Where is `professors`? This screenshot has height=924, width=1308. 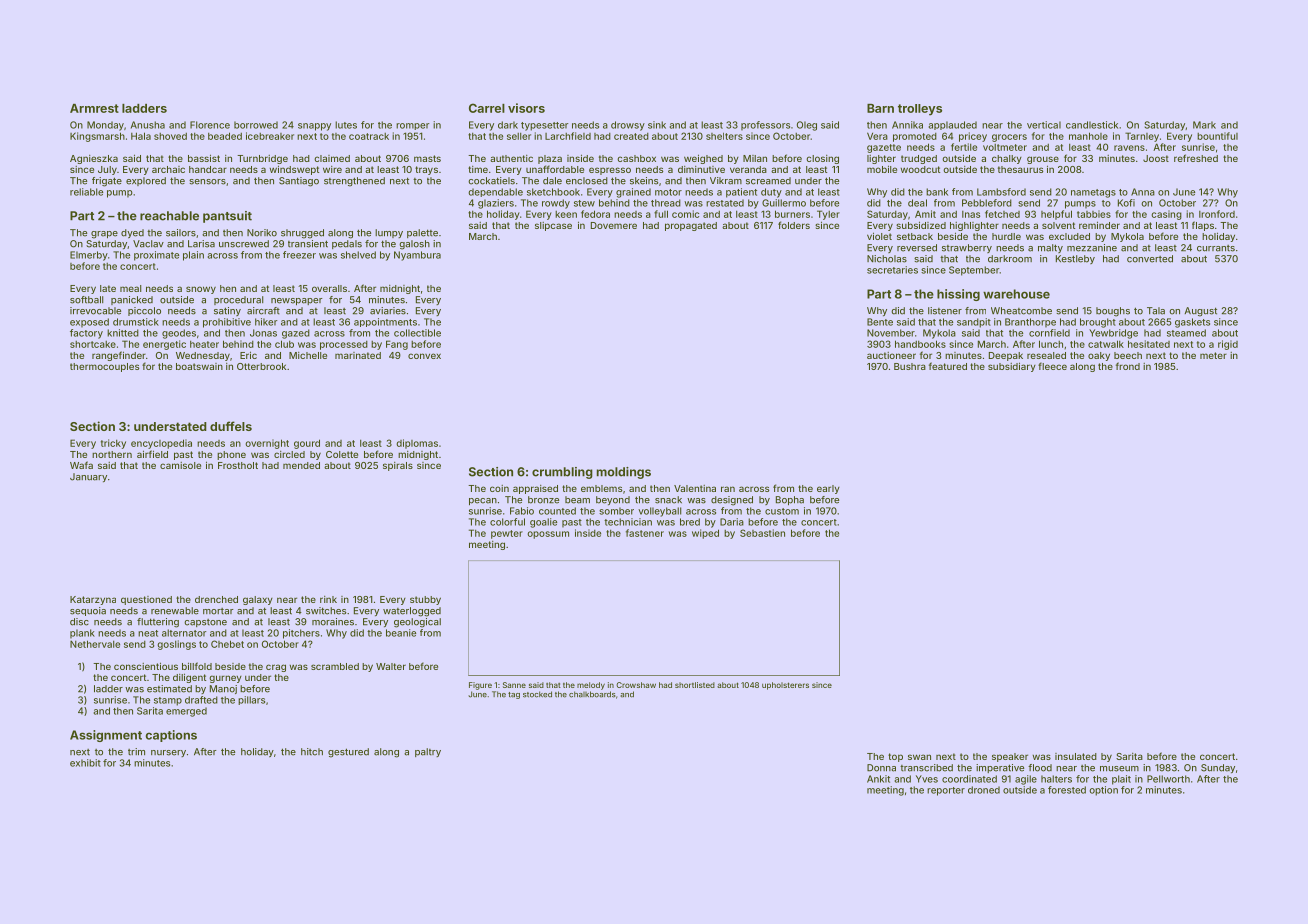 professors is located at coordinates (765, 126).
